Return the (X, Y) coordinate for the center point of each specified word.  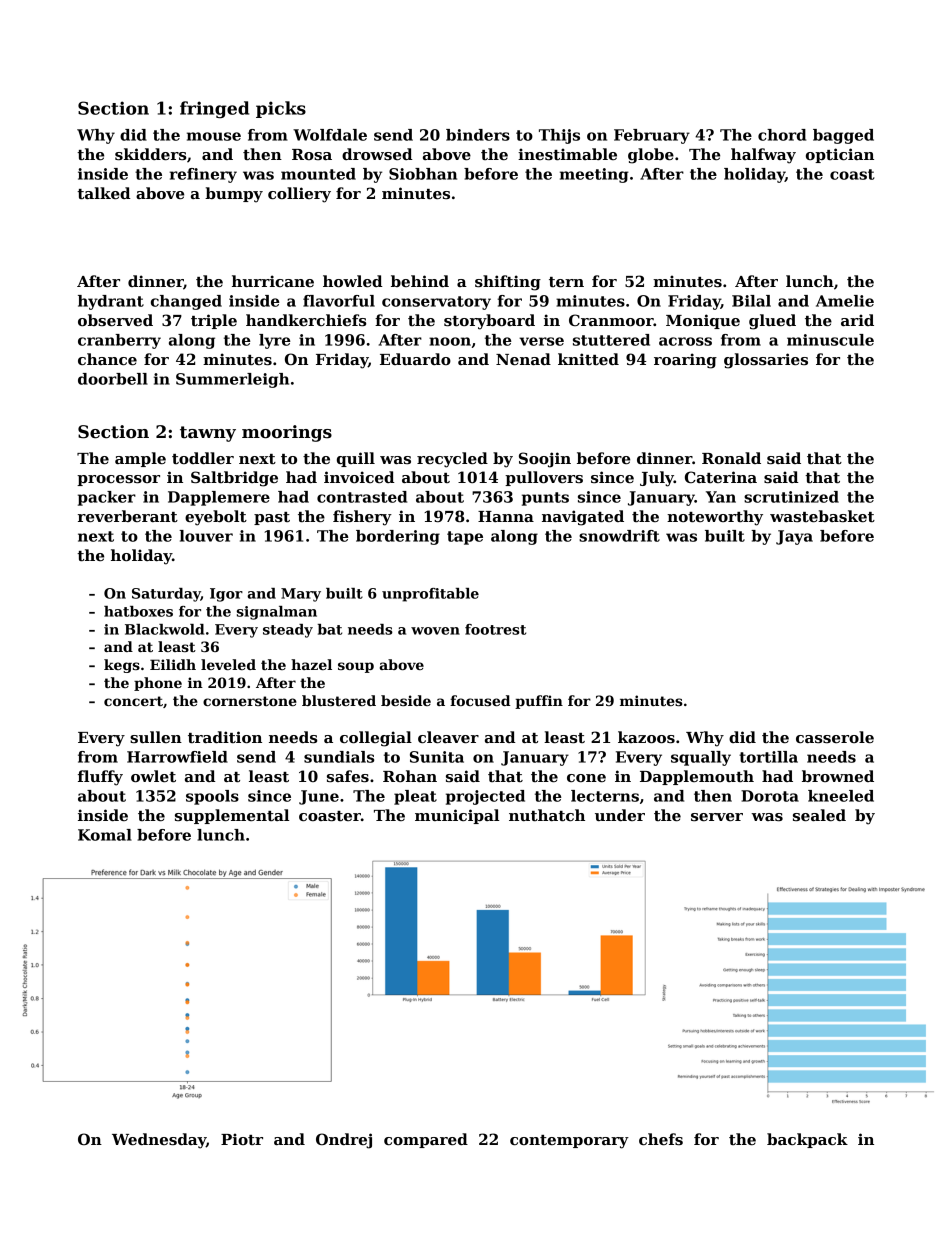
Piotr (242, 1139)
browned (838, 776)
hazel (311, 664)
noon (450, 341)
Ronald (731, 458)
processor (118, 480)
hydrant (111, 302)
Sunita (437, 757)
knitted (588, 359)
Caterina (721, 477)
